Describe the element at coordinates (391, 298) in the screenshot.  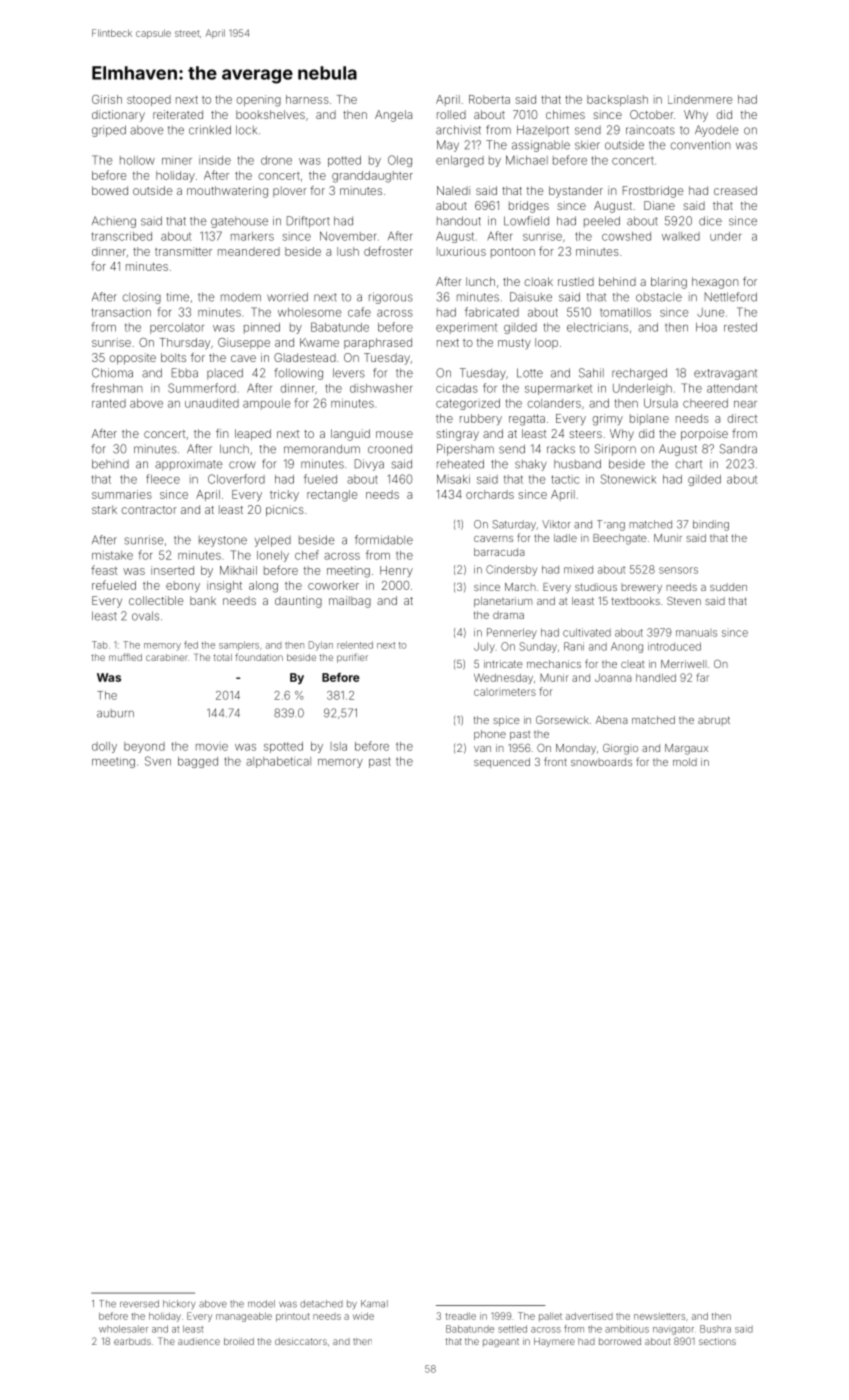
I see `rigorous` at that location.
